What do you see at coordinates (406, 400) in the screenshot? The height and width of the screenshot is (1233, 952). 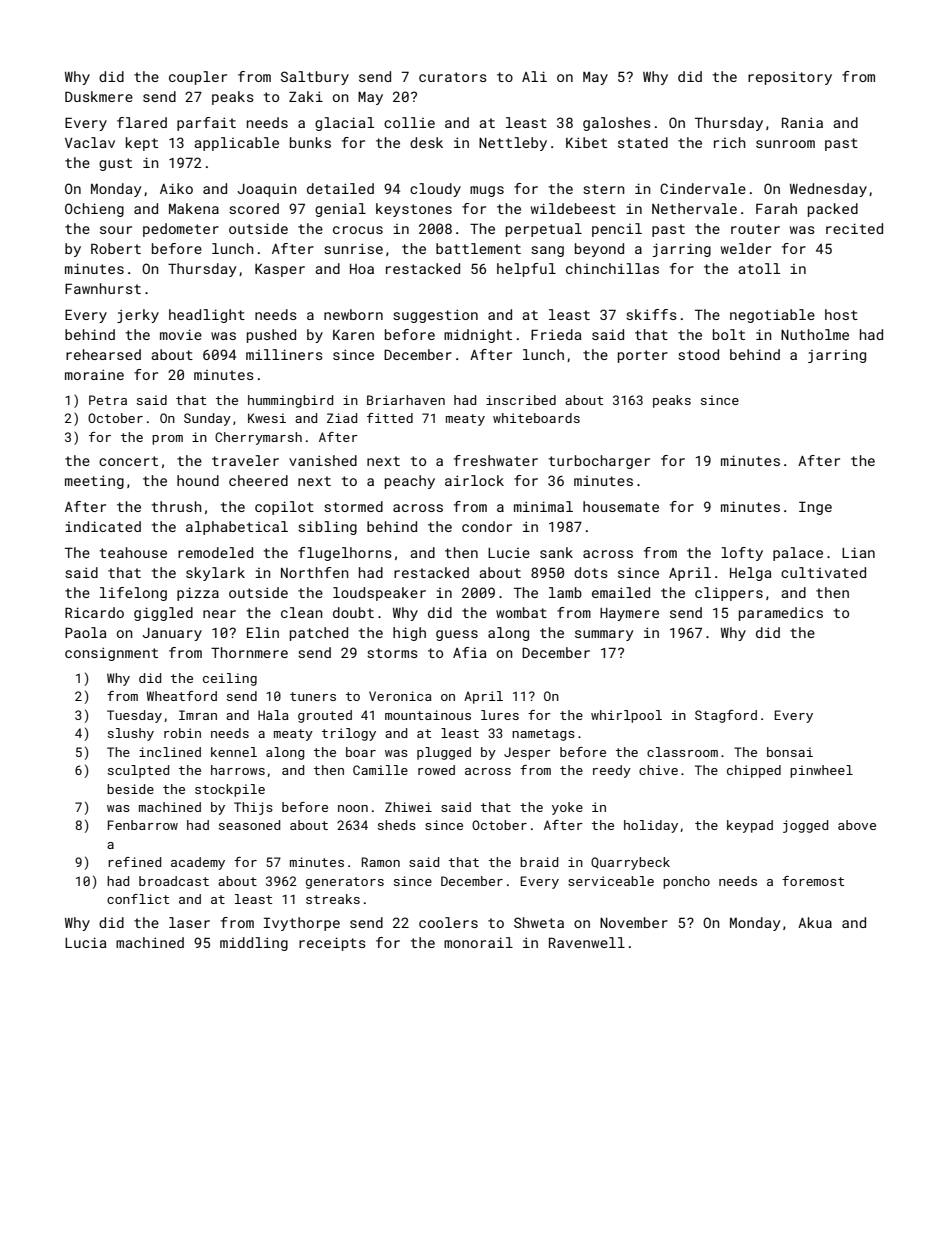 I see `Briarhaven` at bounding box center [406, 400].
